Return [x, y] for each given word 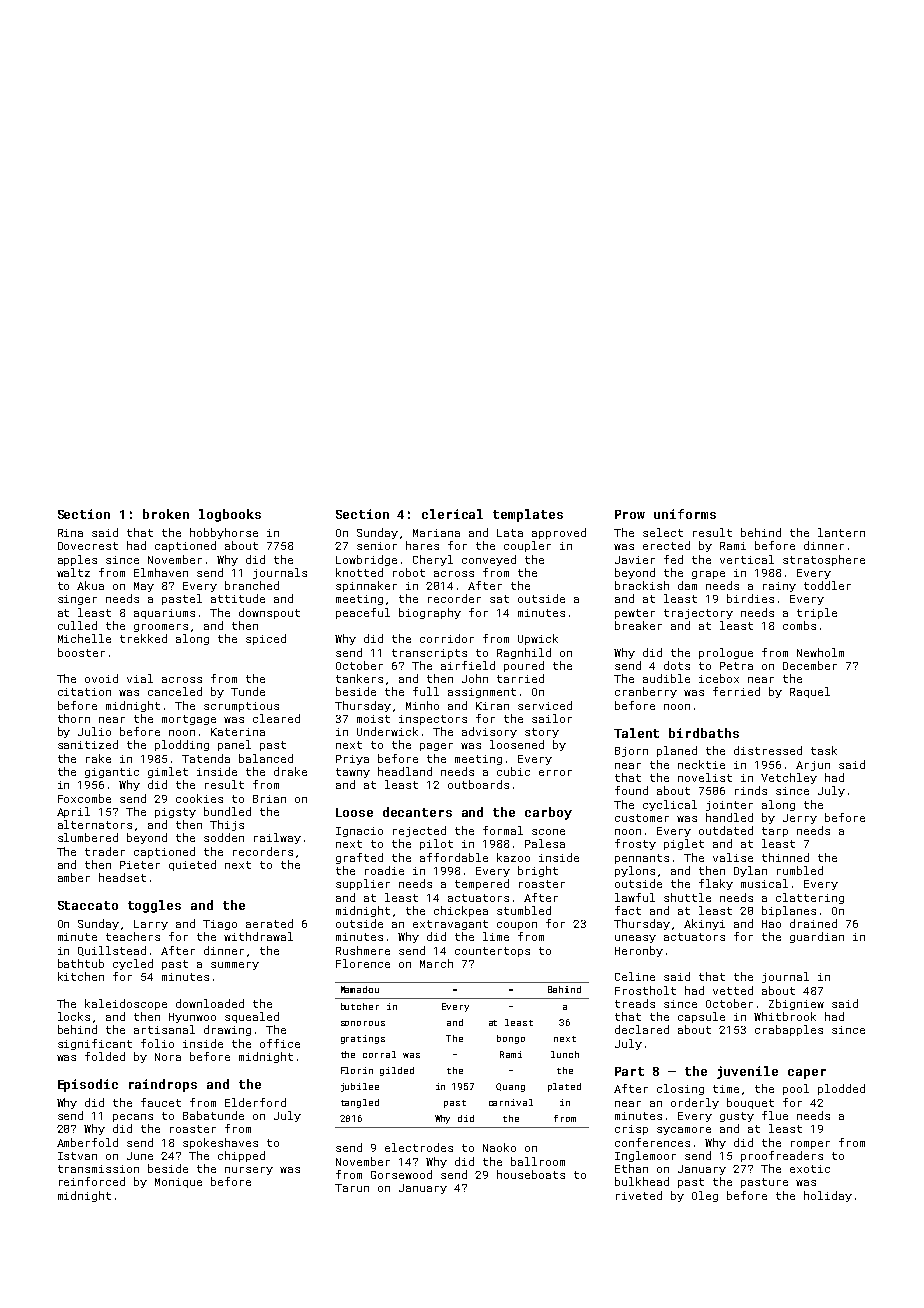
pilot [436, 844]
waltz [73, 572]
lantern [841, 532]
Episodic [88, 1085]
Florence [363, 963]
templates [528, 515]
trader [105, 851]
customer [642, 818]
